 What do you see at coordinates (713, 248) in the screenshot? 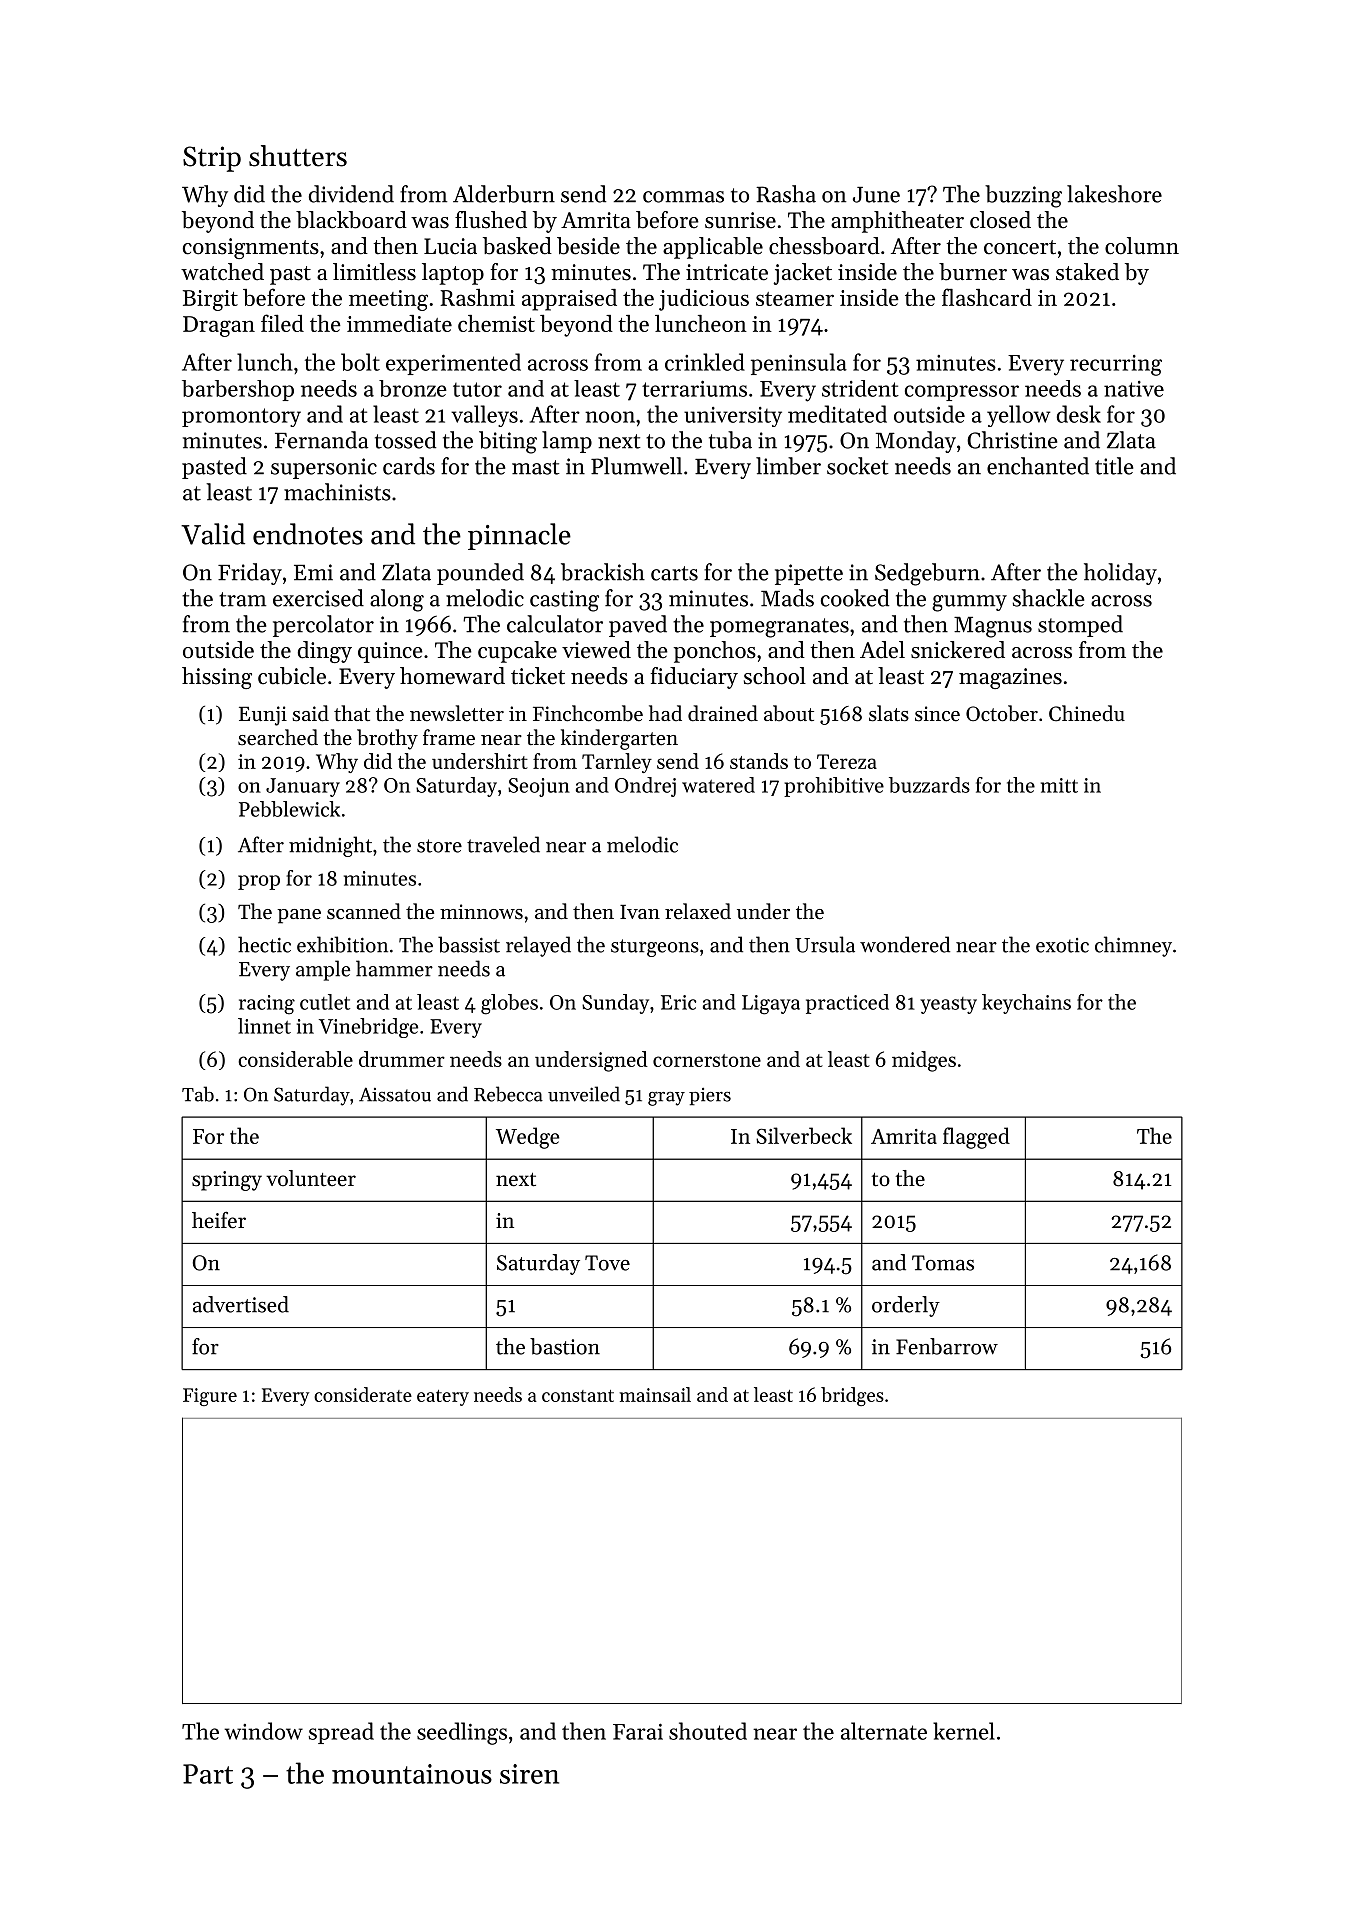
I see `applicable` at bounding box center [713, 248].
